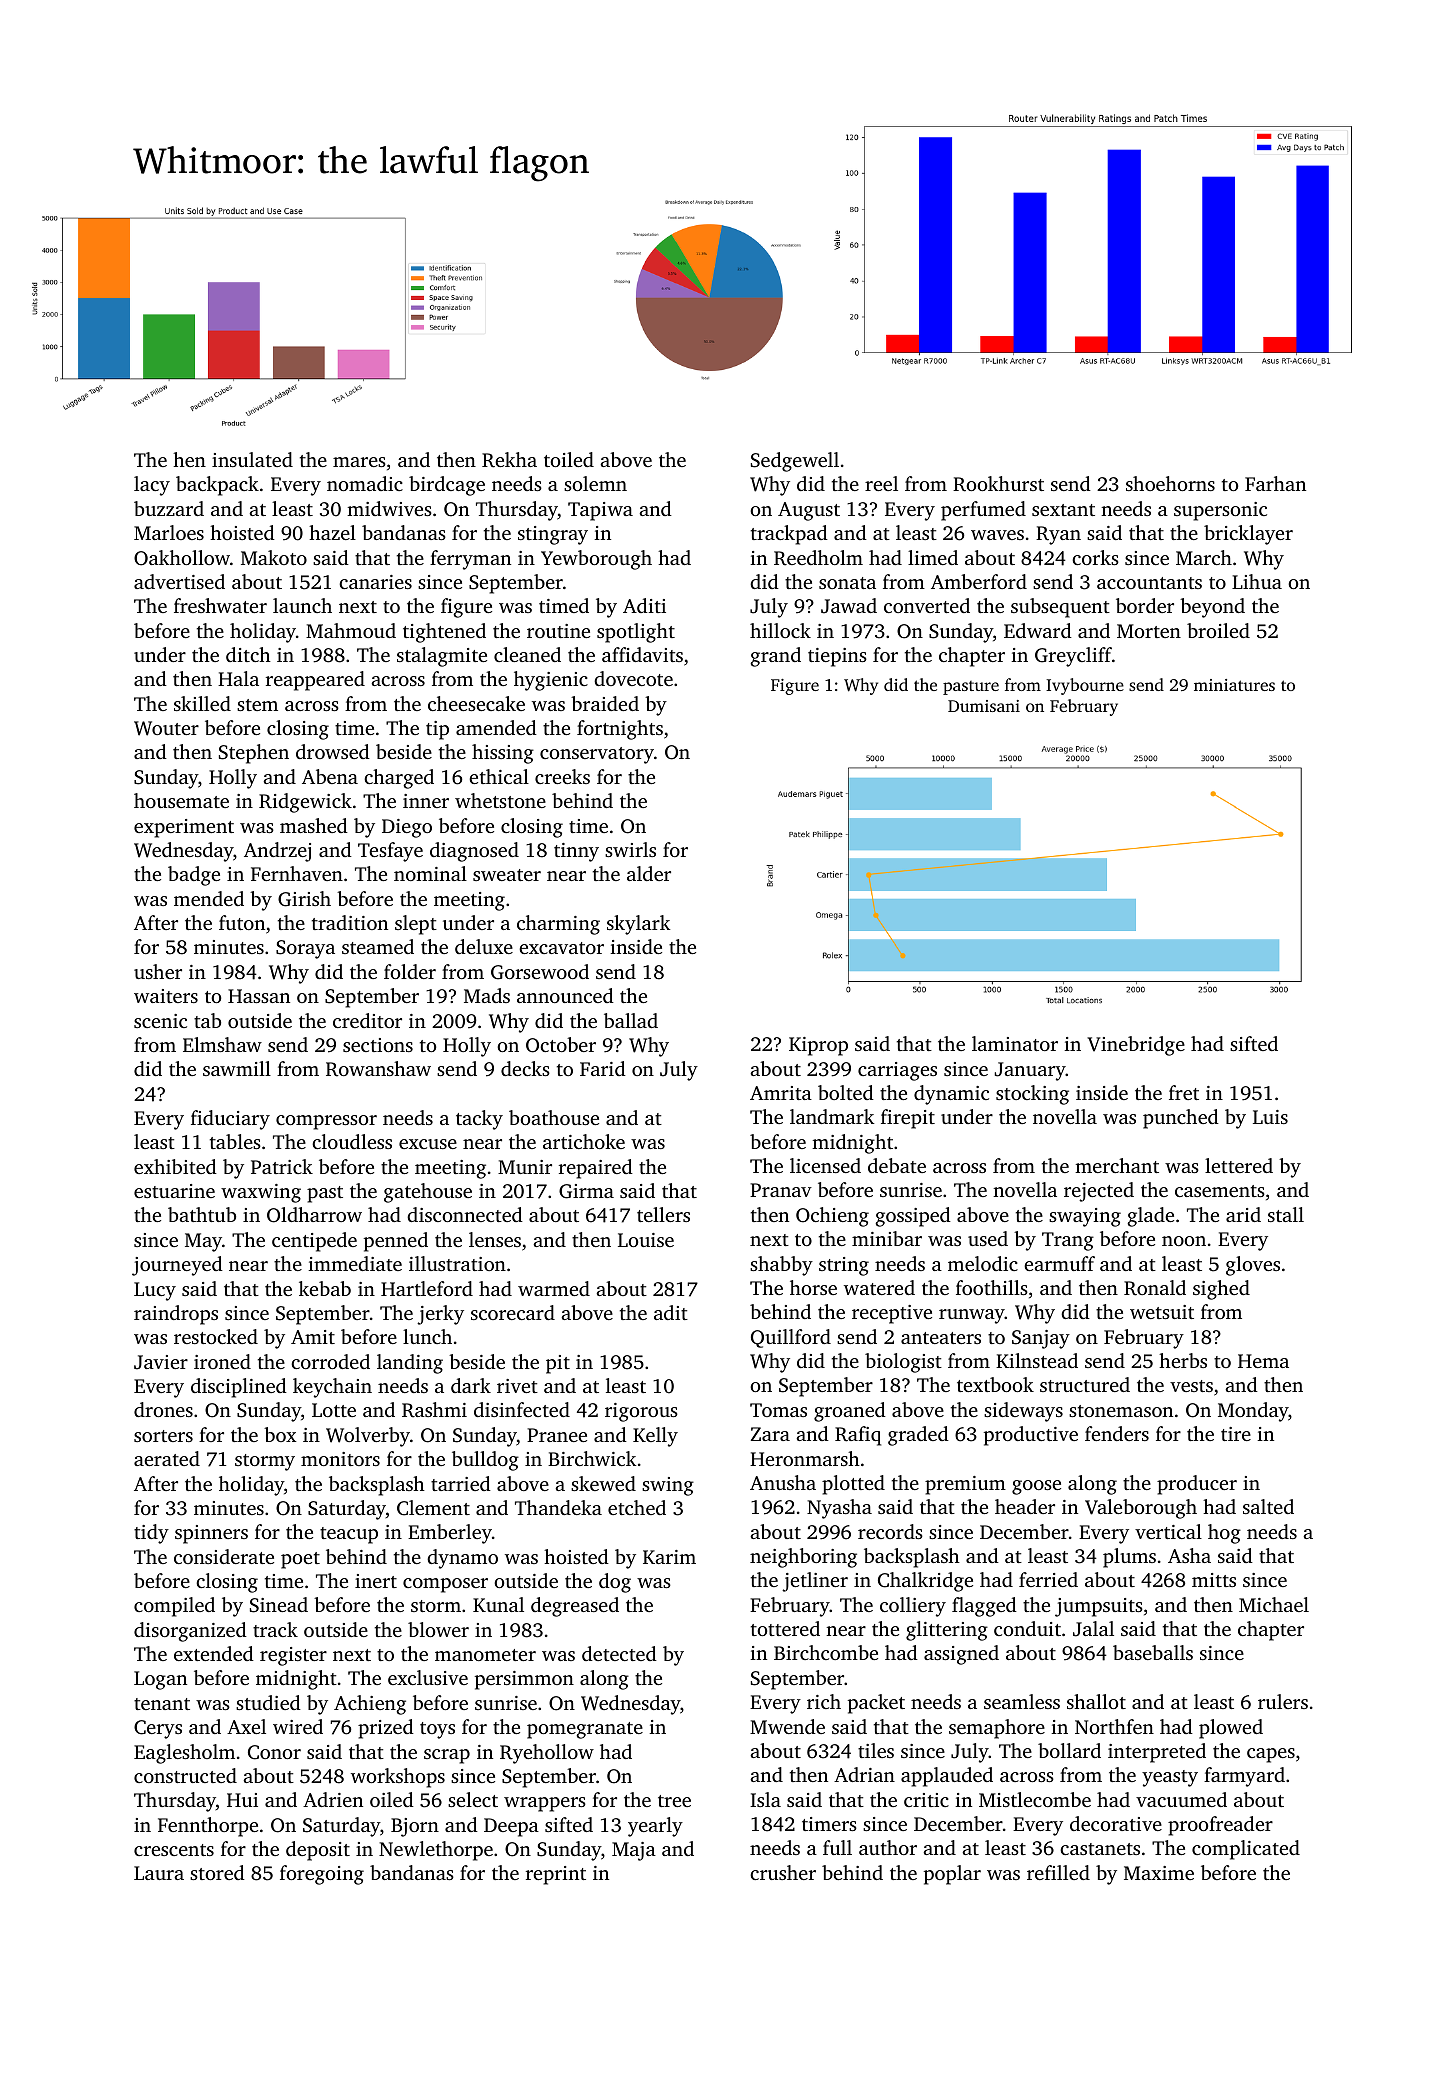 The width and height of the screenshot is (1450, 2100). Describe the element at coordinates (1268, 1506) in the screenshot. I see `salted` at that location.
